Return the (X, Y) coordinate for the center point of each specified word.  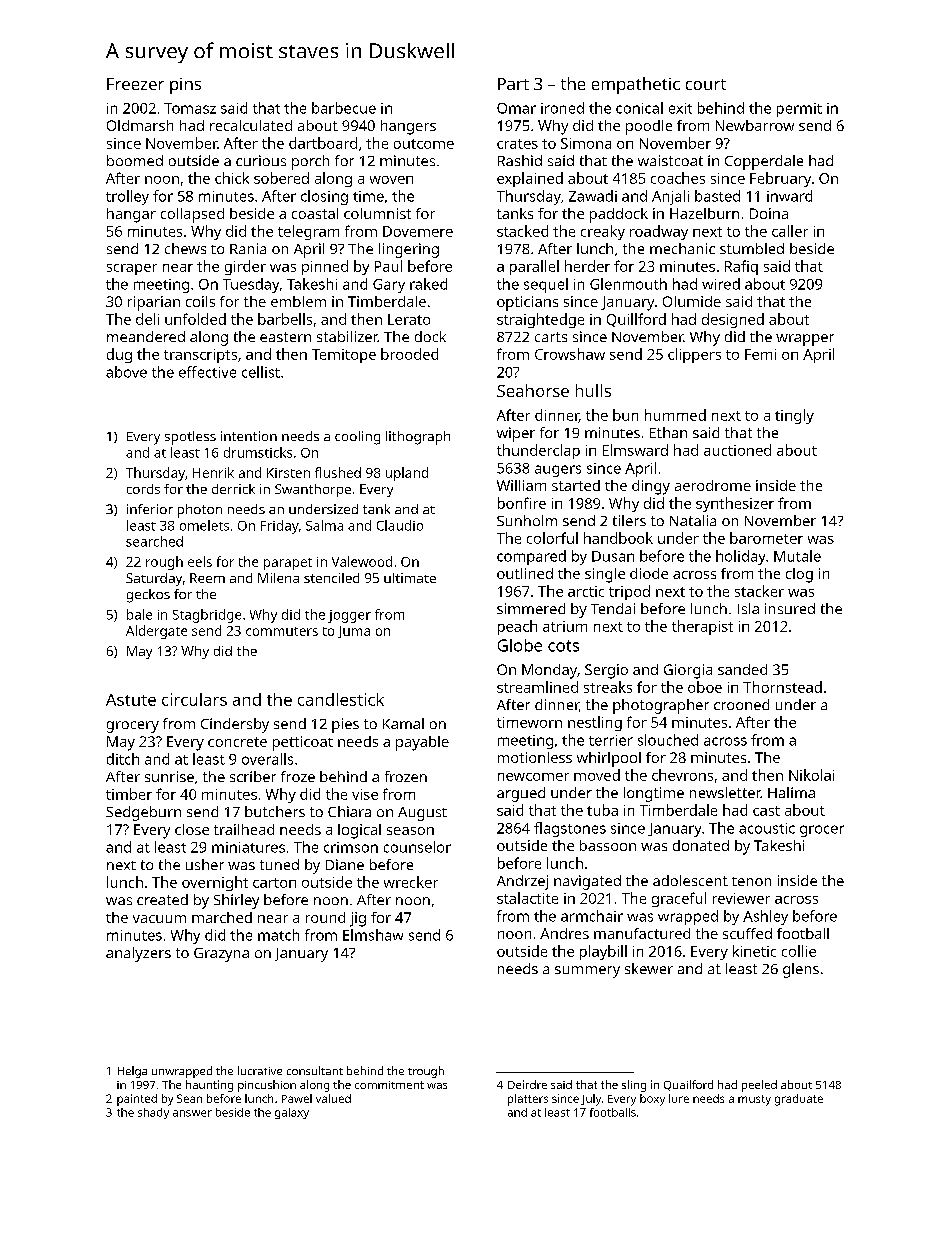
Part (513, 84)
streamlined (537, 687)
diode (649, 573)
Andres (564, 933)
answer (192, 1113)
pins (185, 86)
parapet (288, 564)
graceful (679, 899)
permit (799, 110)
